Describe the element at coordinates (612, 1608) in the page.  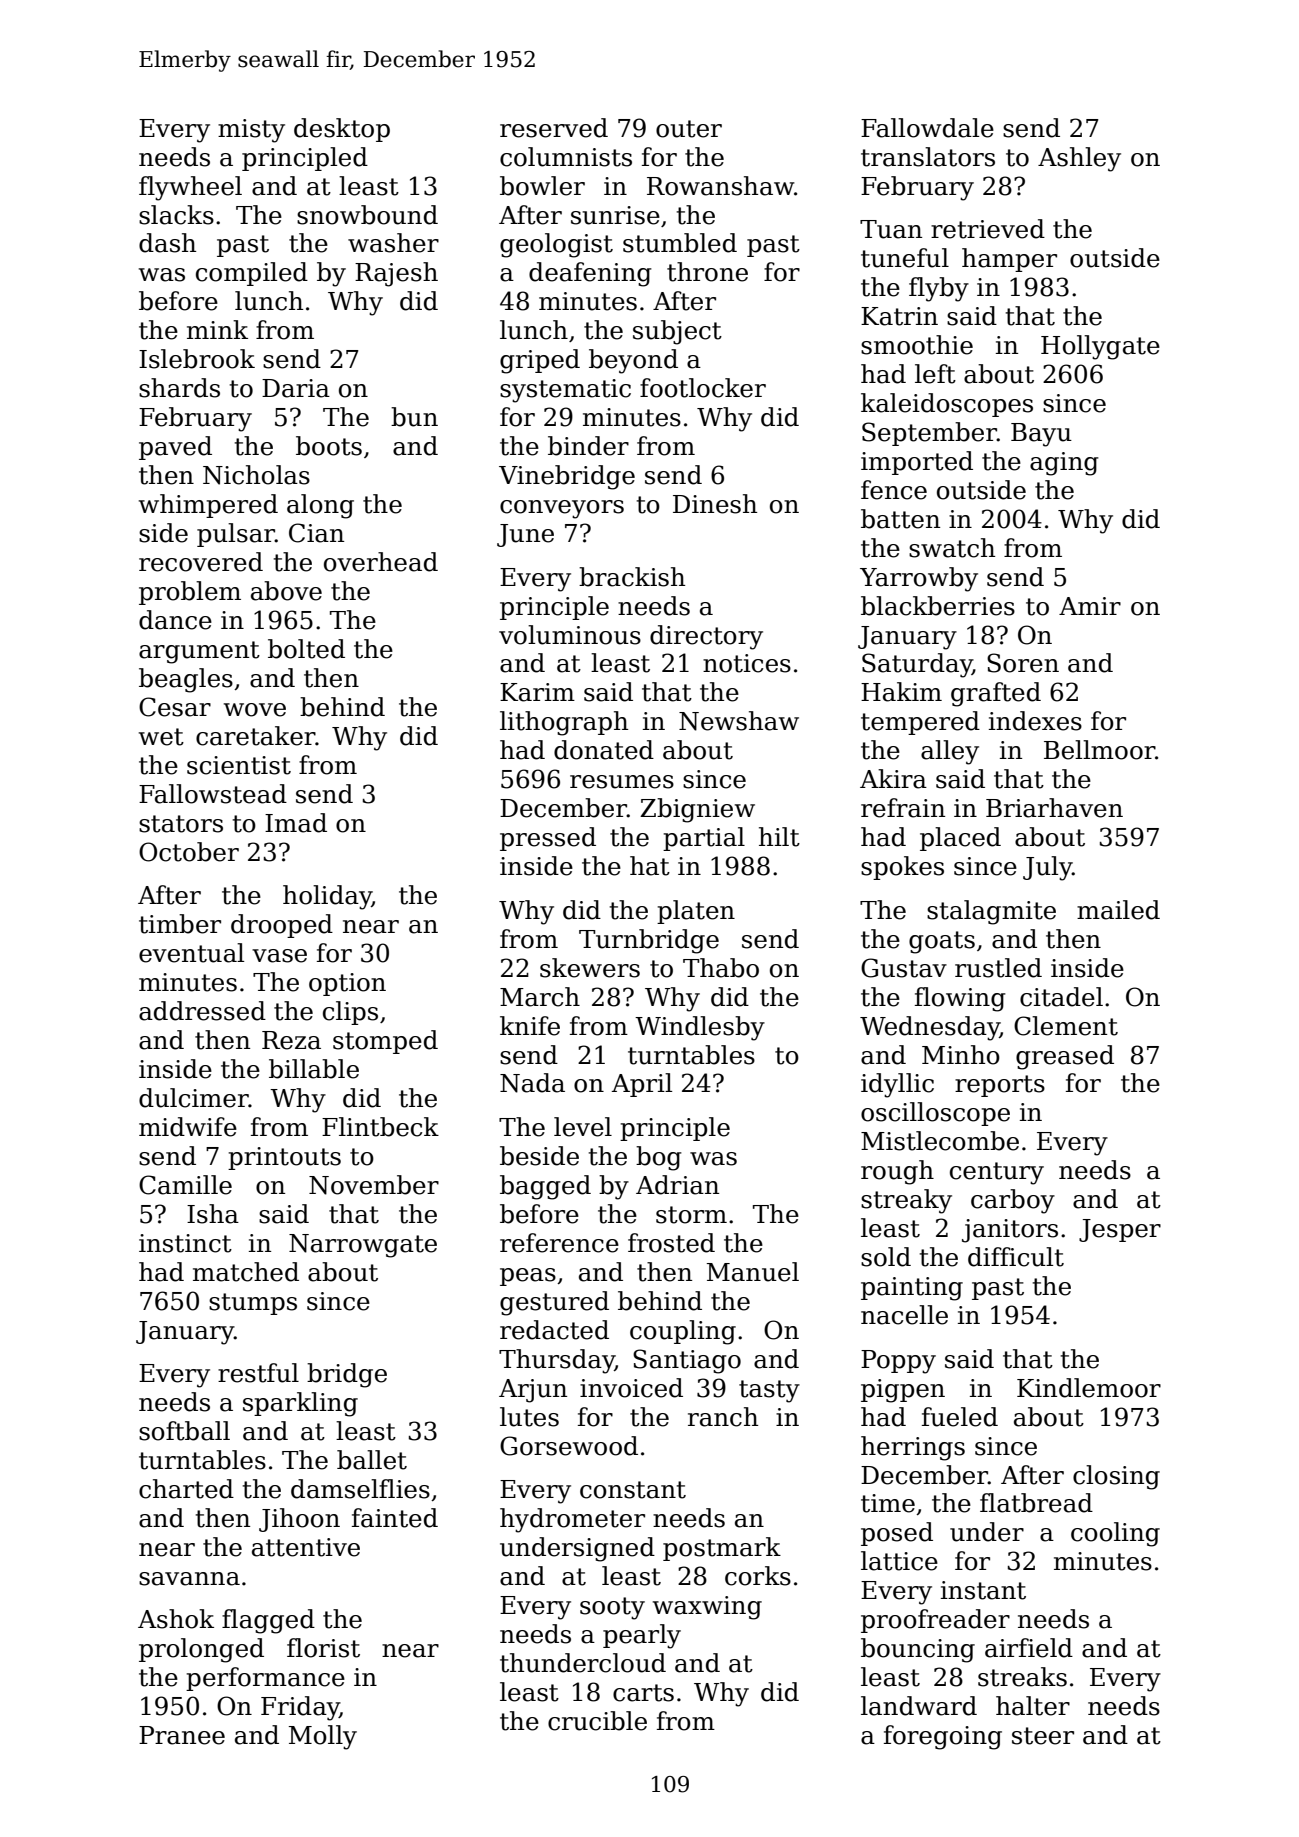
I see `sooty` at that location.
